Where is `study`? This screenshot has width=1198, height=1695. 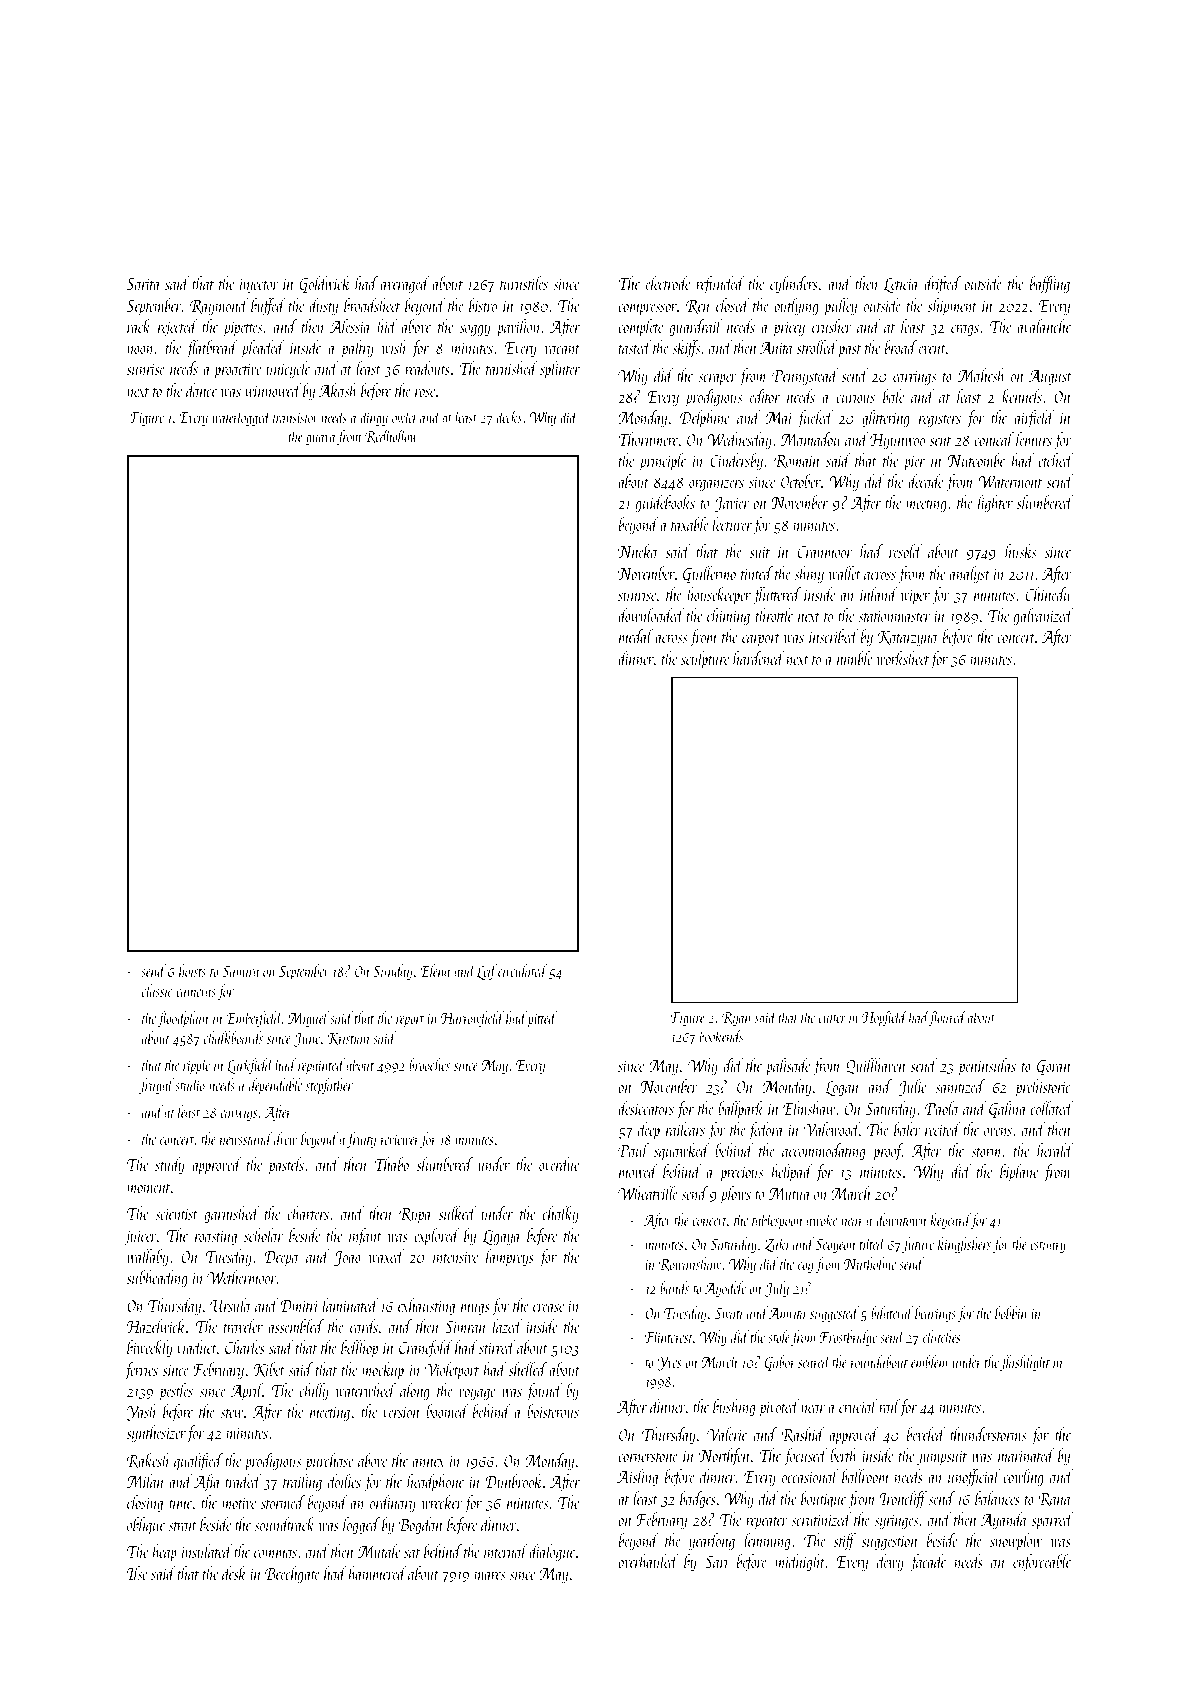 study is located at coordinates (170, 1166).
